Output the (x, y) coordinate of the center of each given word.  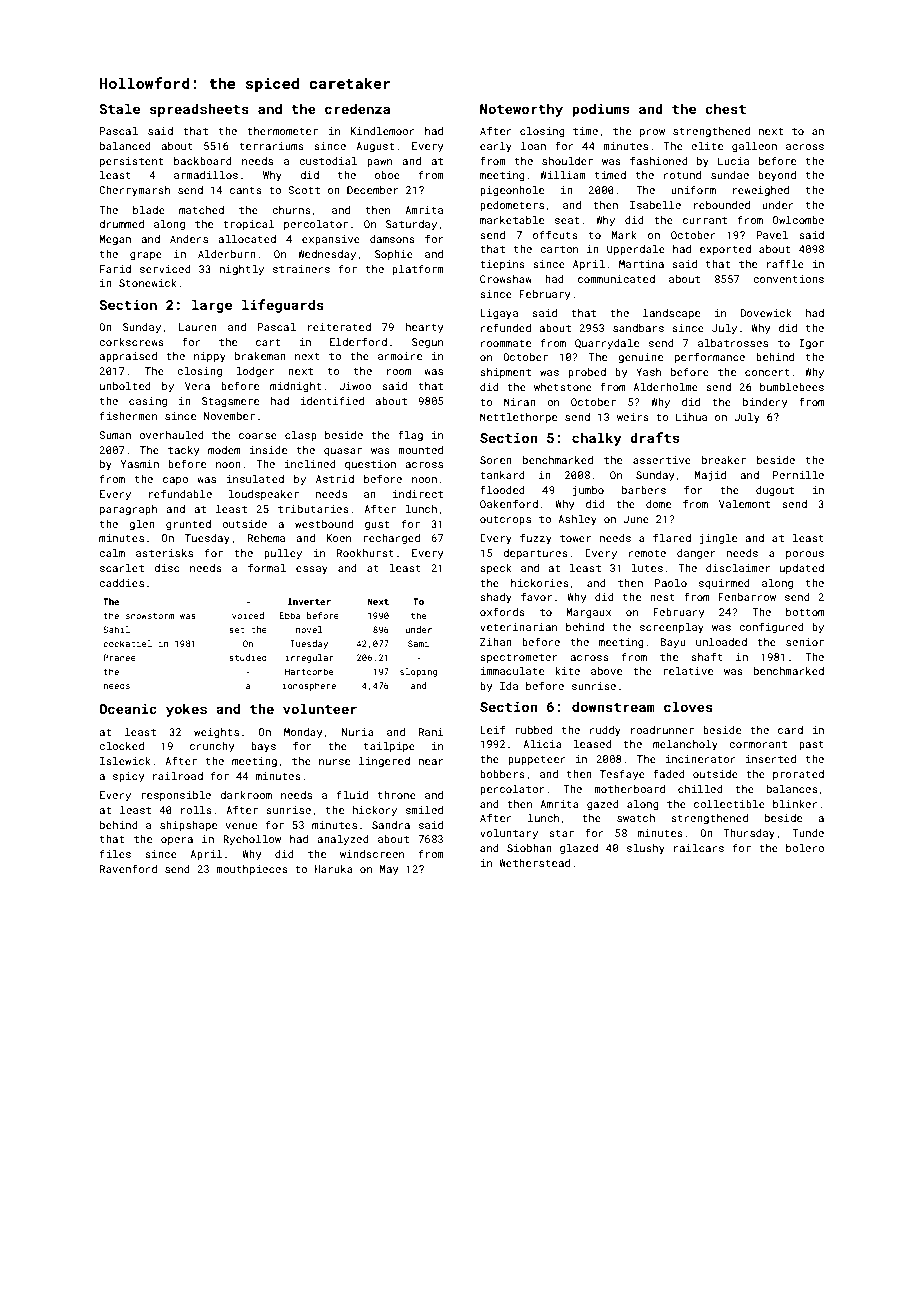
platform (418, 269)
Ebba (289, 615)
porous (805, 555)
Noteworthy (521, 110)
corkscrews (131, 342)
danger (696, 554)
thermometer (282, 131)
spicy (129, 777)
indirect (417, 494)
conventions (788, 279)
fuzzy (536, 538)
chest (725, 108)
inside (268, 450)
